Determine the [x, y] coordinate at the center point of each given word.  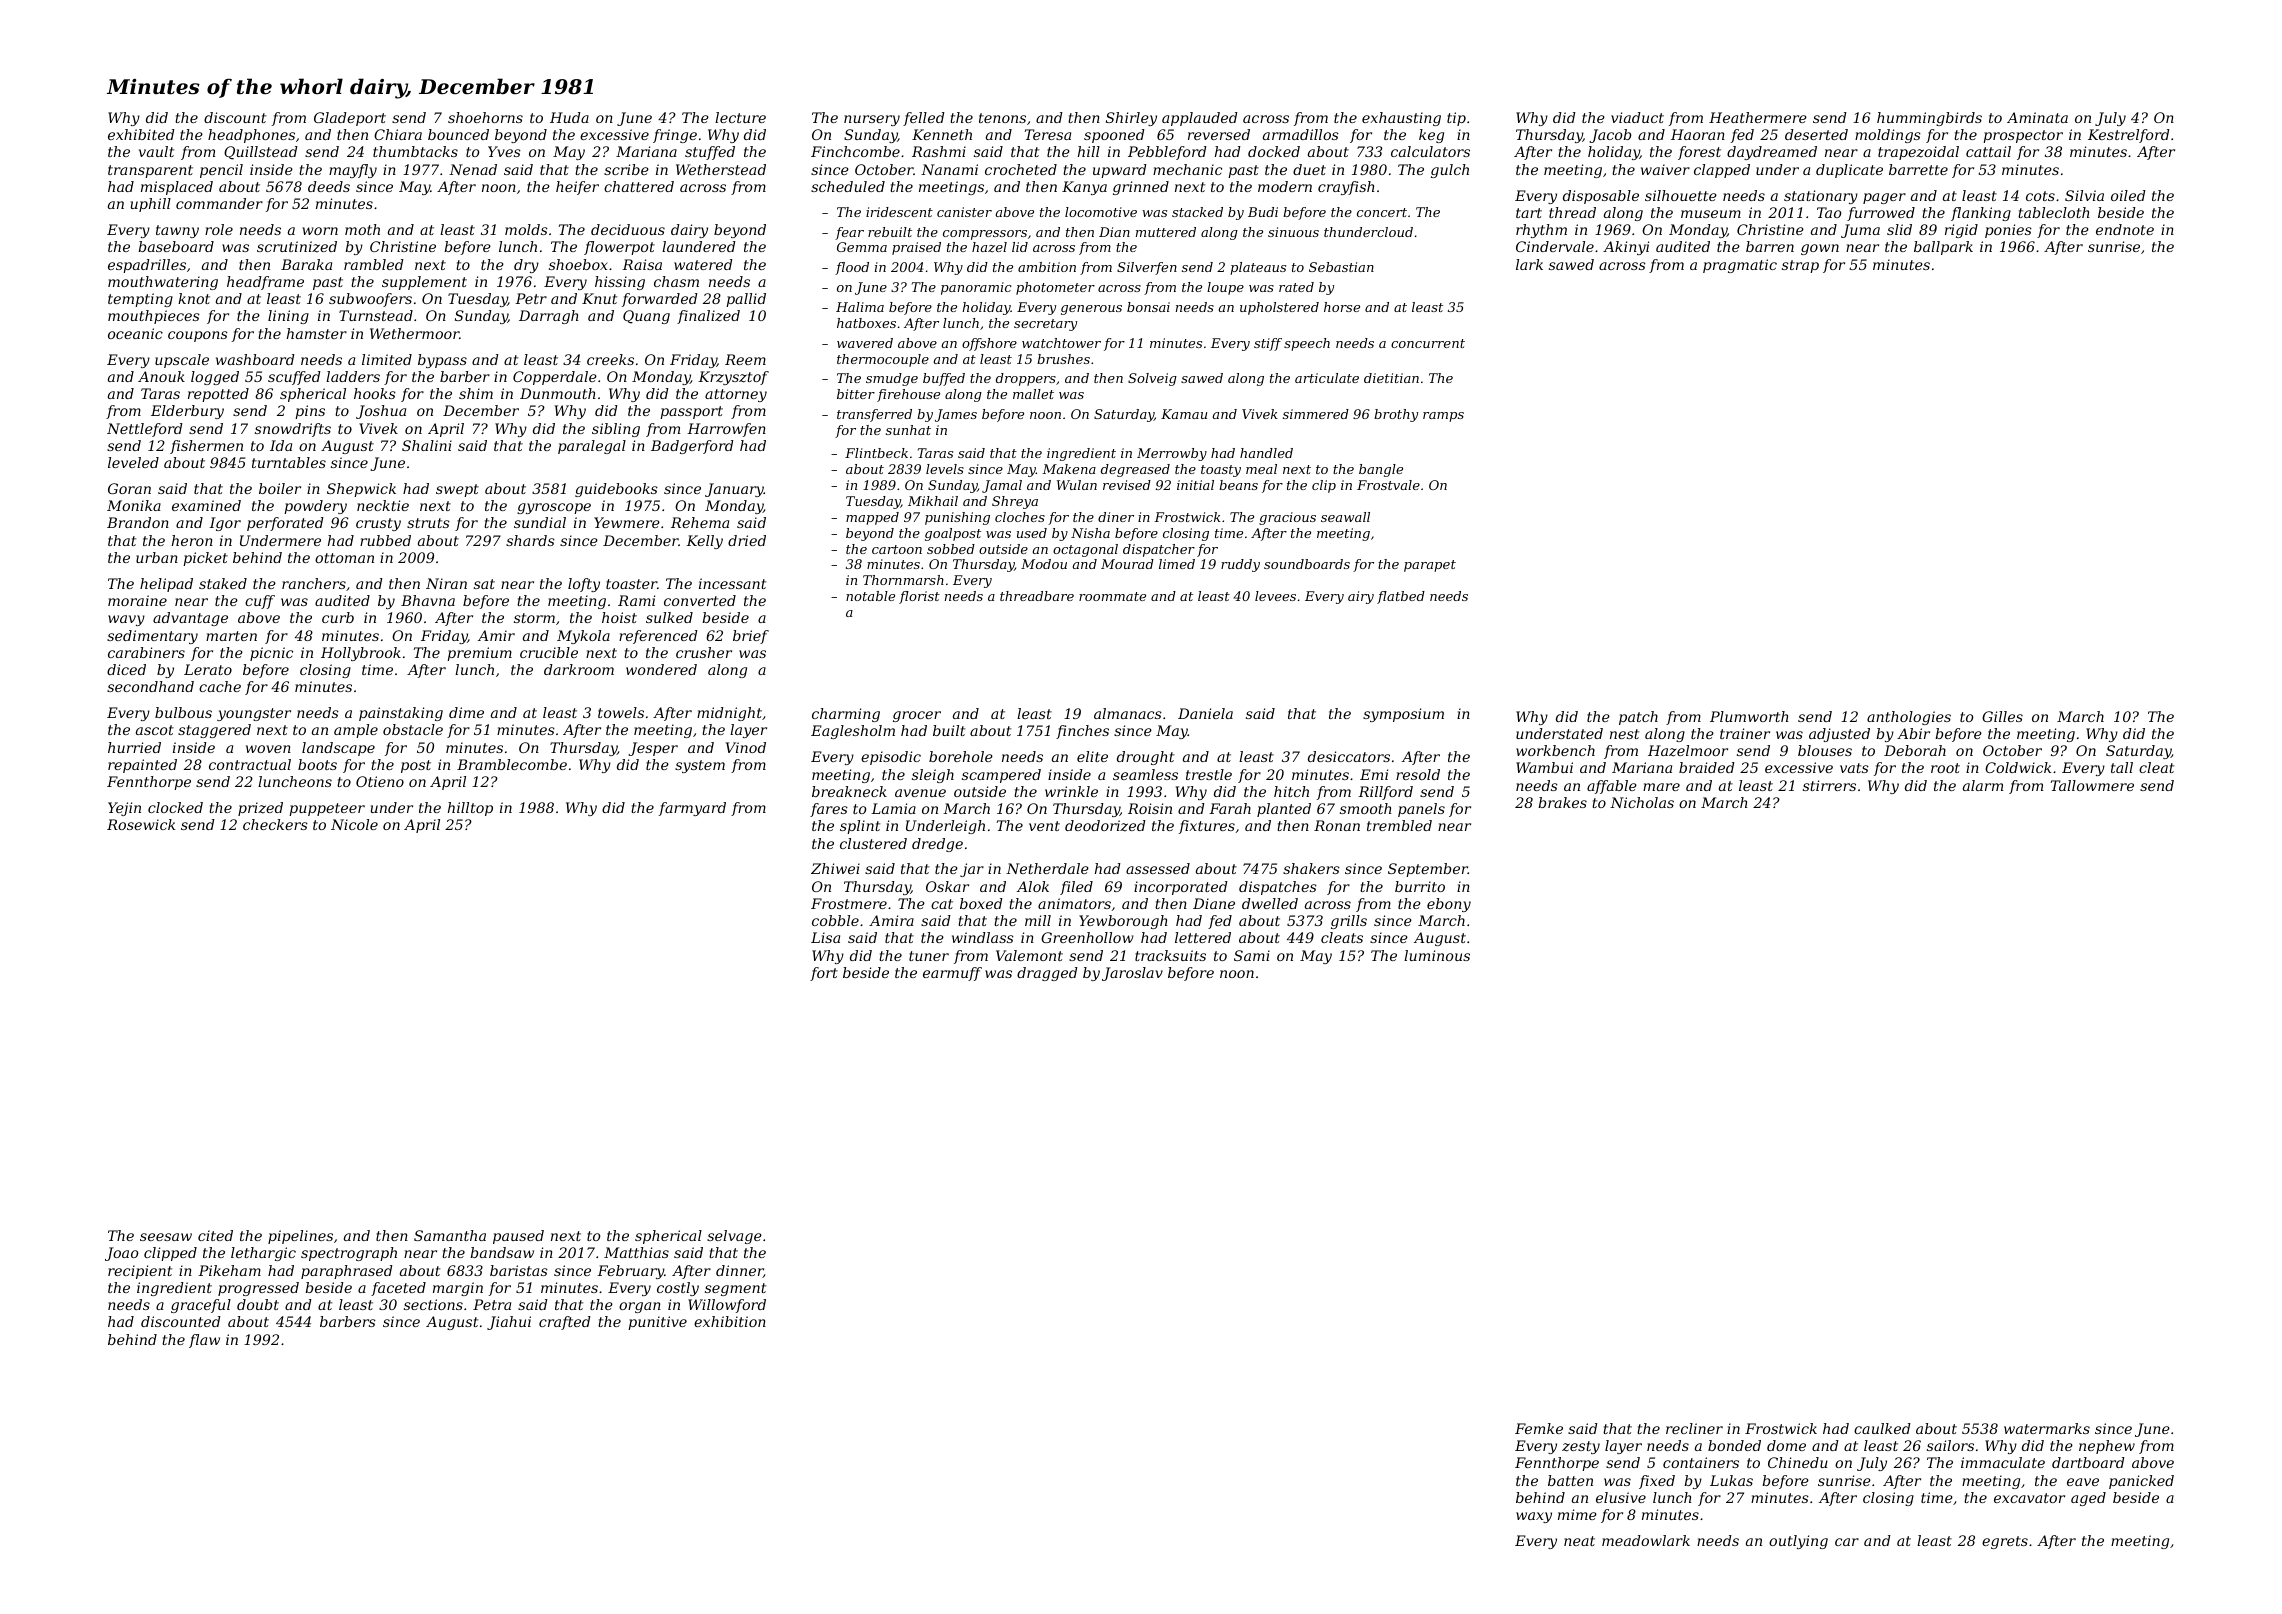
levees [1275, 596]
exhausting [1401, 119]
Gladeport [350, 119]
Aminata [2037, 117]
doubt [258, 1304]
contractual [250, 764]
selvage [734, 1237]
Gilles [2002, 716]
